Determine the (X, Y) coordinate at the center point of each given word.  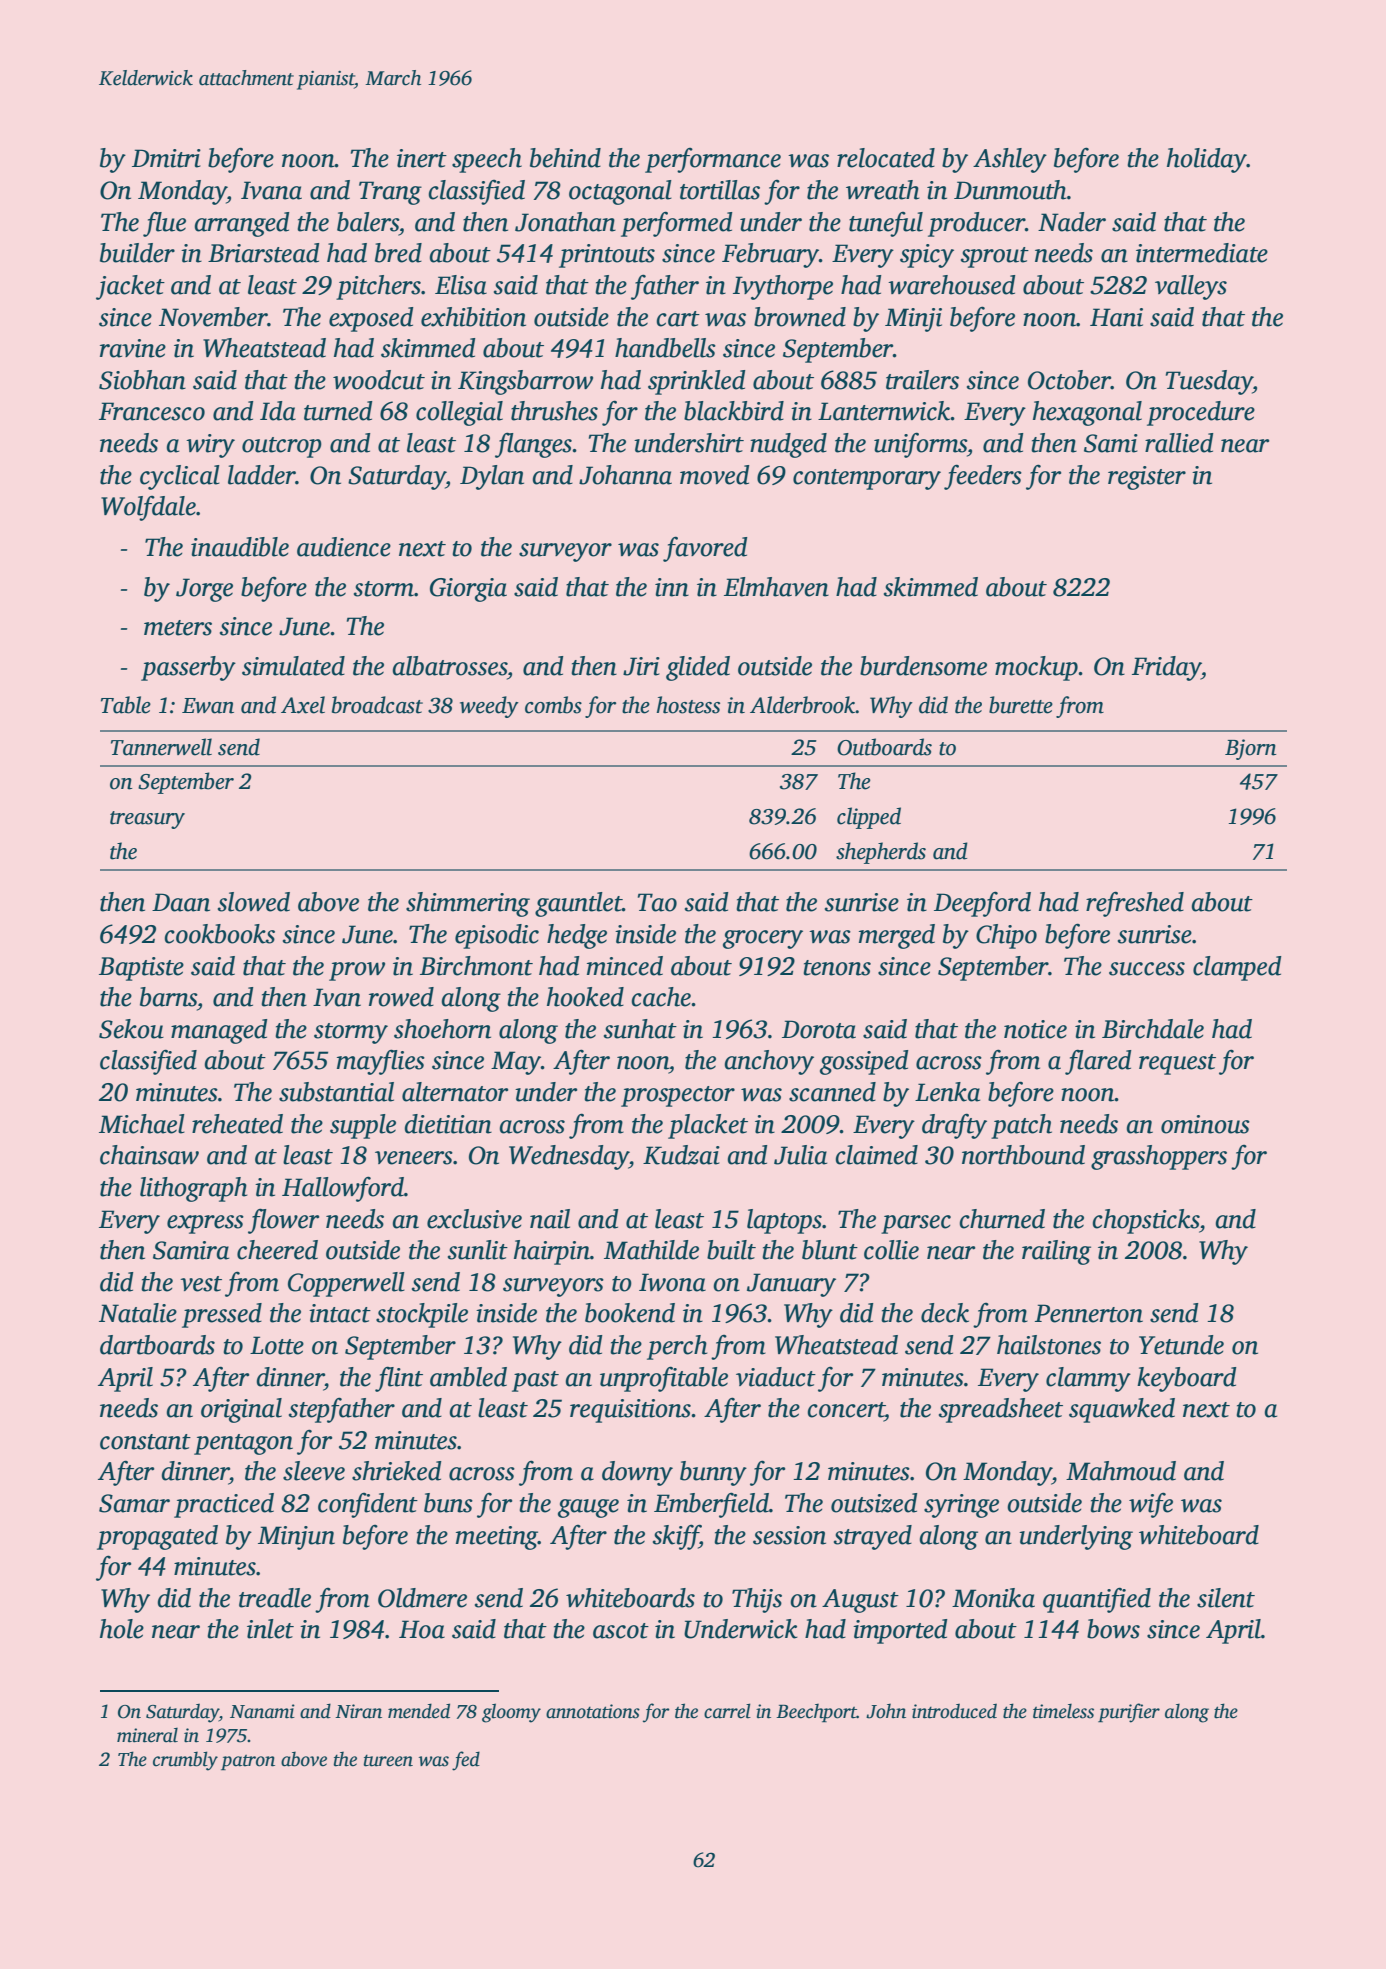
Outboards (884, 747)
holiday (1207, 160)
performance (713, 160)
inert (422, 158)
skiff (676, 1537)
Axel (303, 705)
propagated (157, 1537)
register (1147, 478)
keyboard (1187, 1379)
